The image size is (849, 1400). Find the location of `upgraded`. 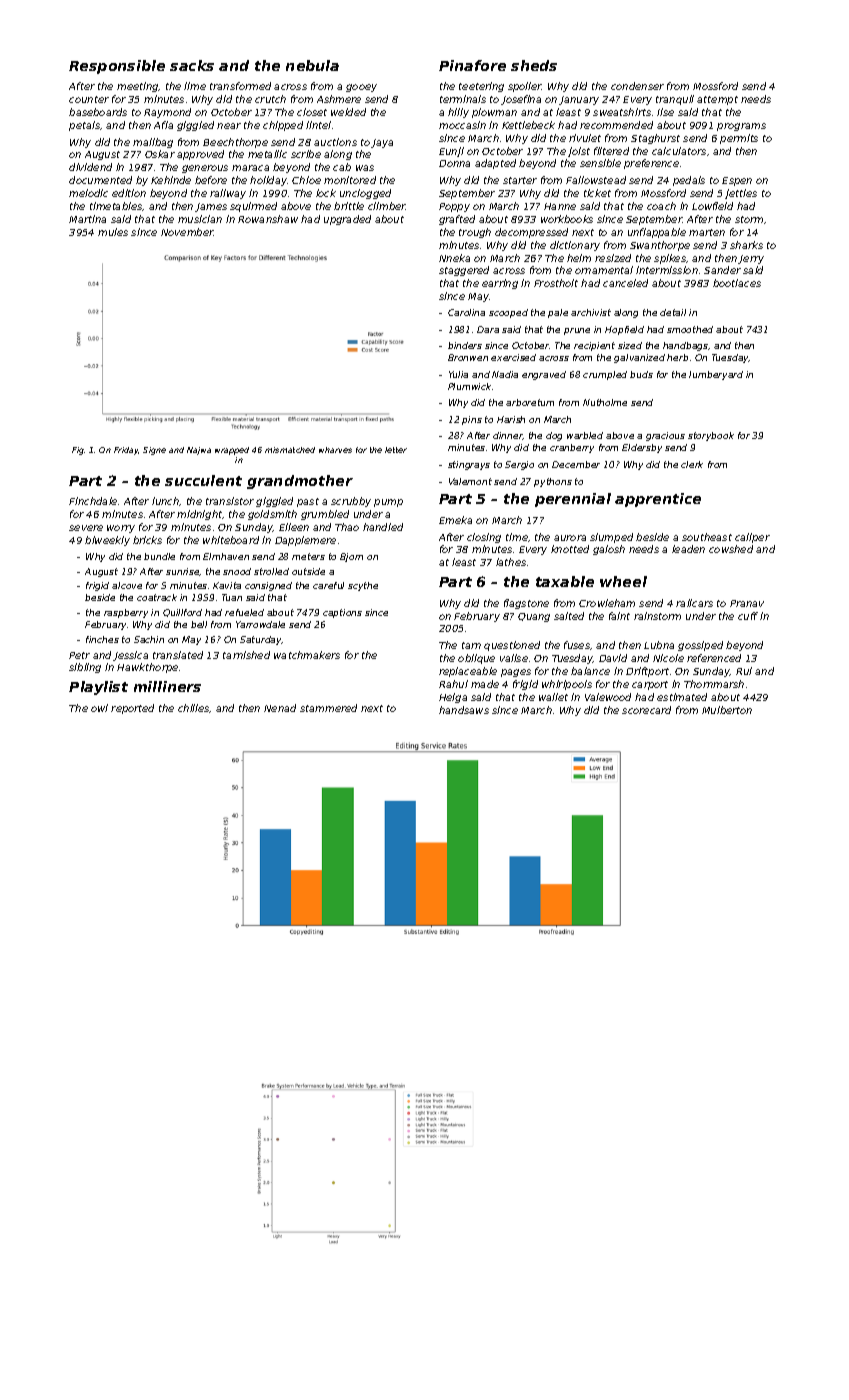

upgraded is located at coordinates (347, 220).
